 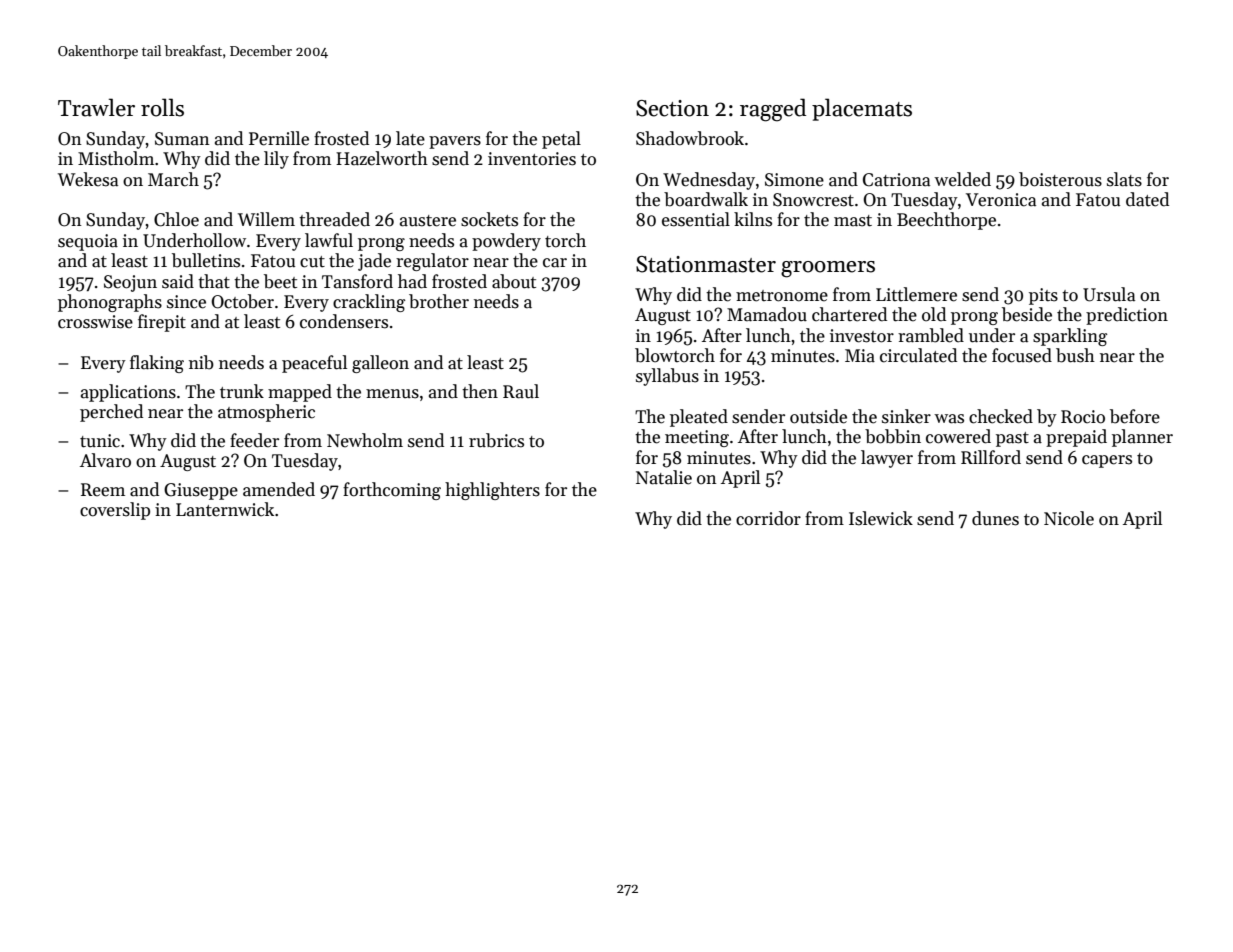 I want to click on coverslip, so click(x=115, y=511).
